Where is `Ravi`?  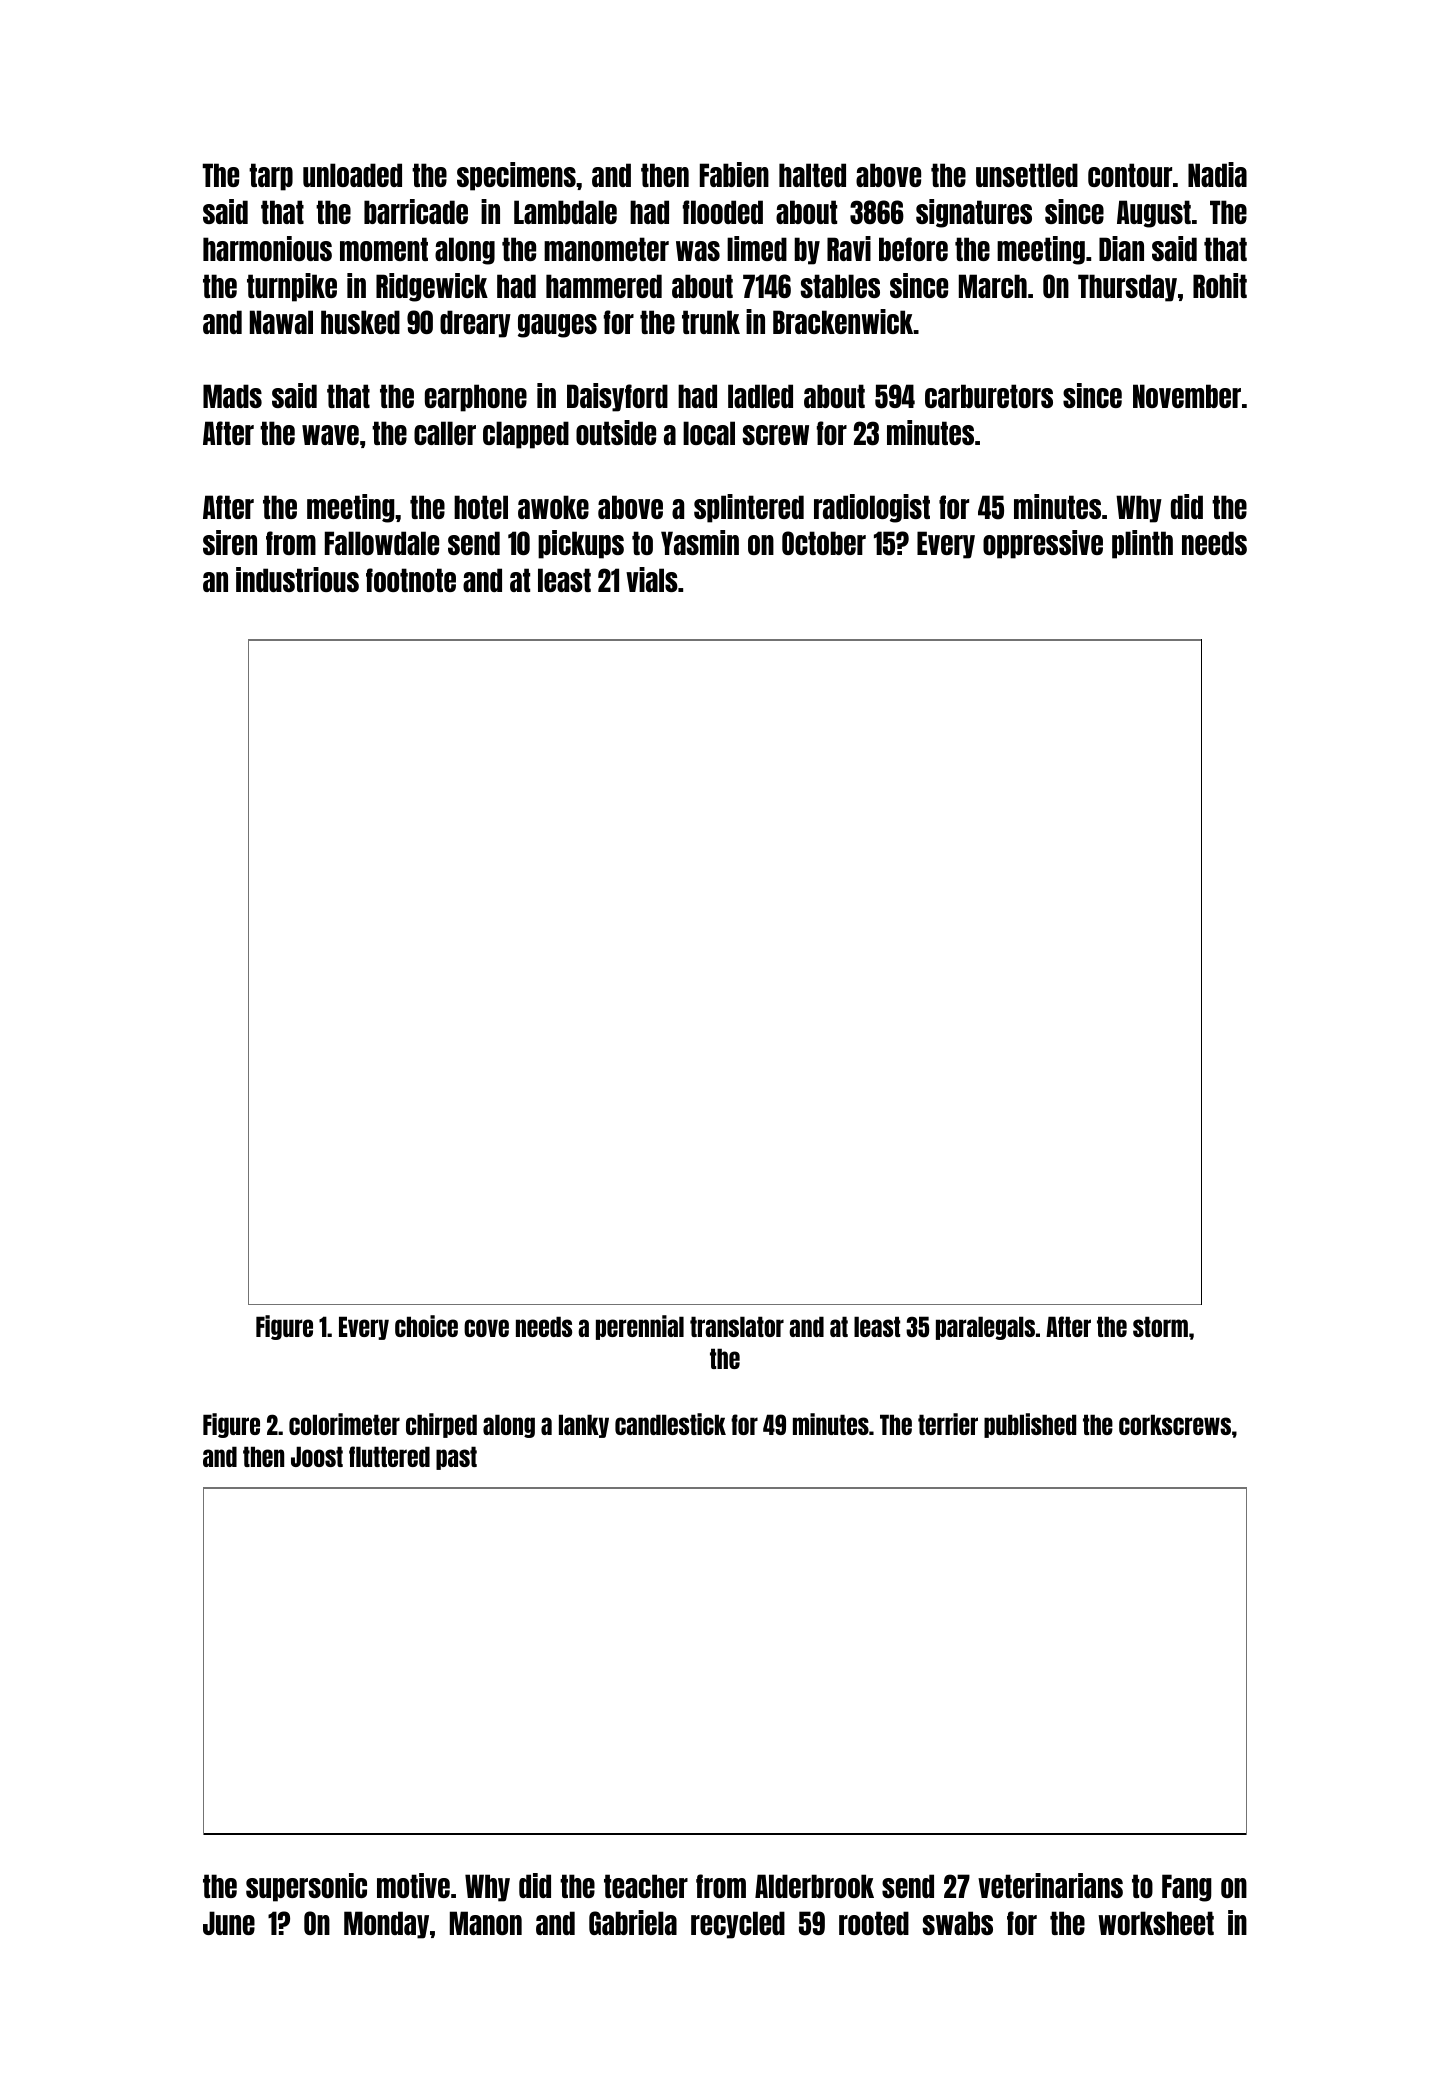 Ravi is located at coordinates (849, 248).
